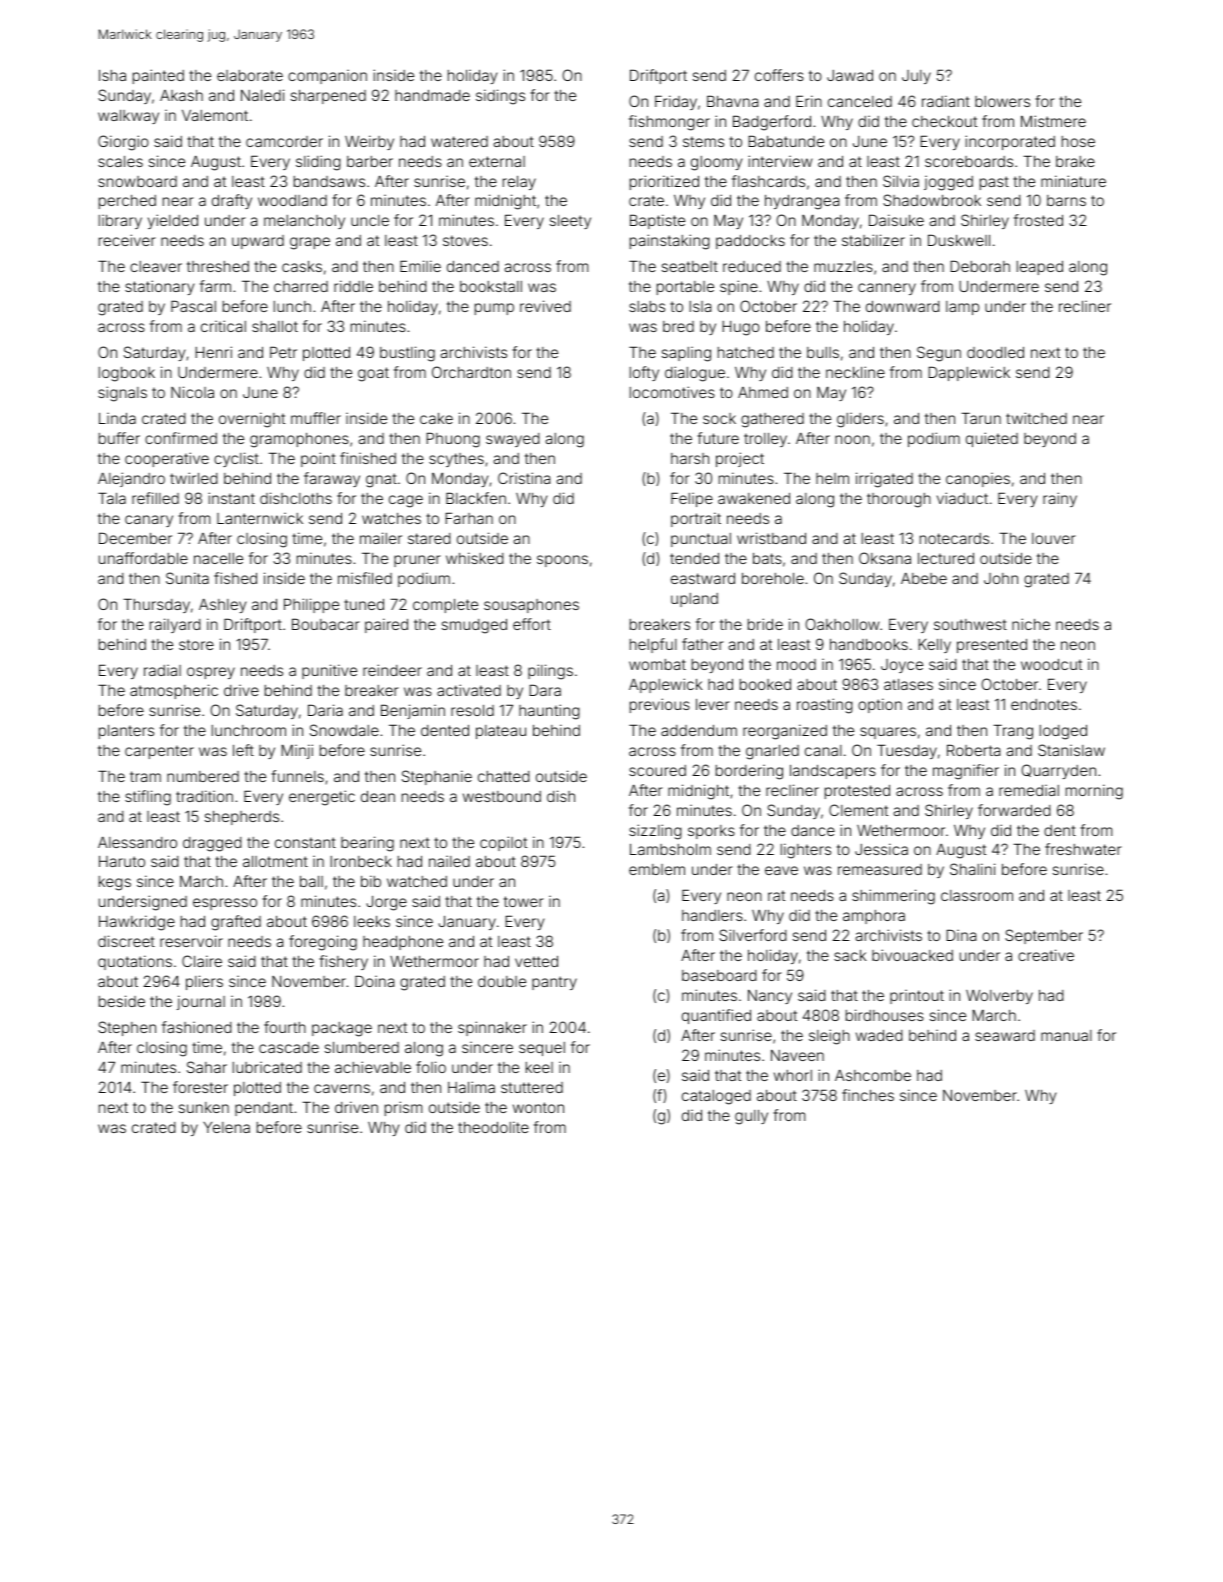 The image size is (1223, 1582). I want to click on endnotes, so click(1044, 704).
